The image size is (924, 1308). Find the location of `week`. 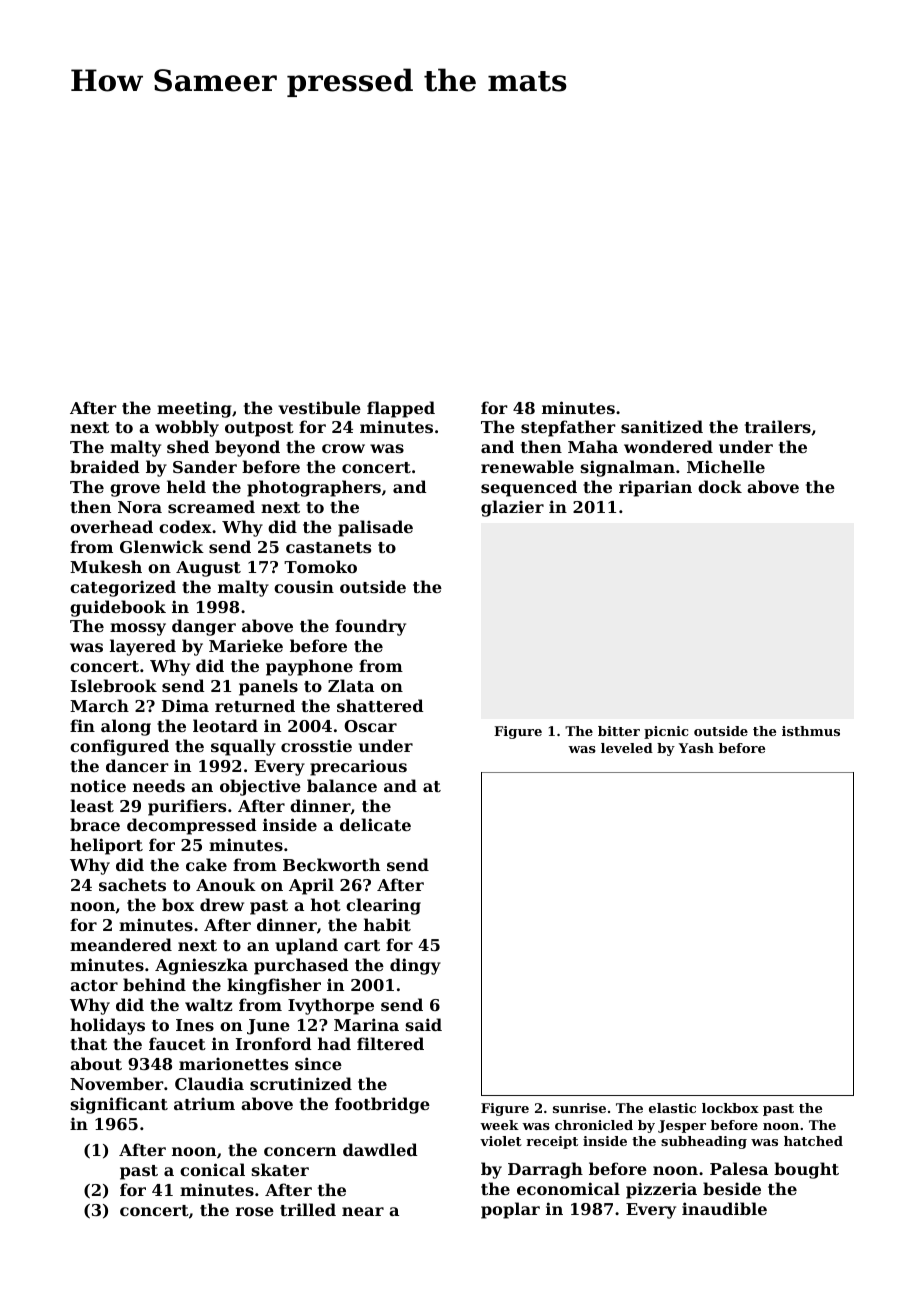

week is located at coordinates (499, 1125).
